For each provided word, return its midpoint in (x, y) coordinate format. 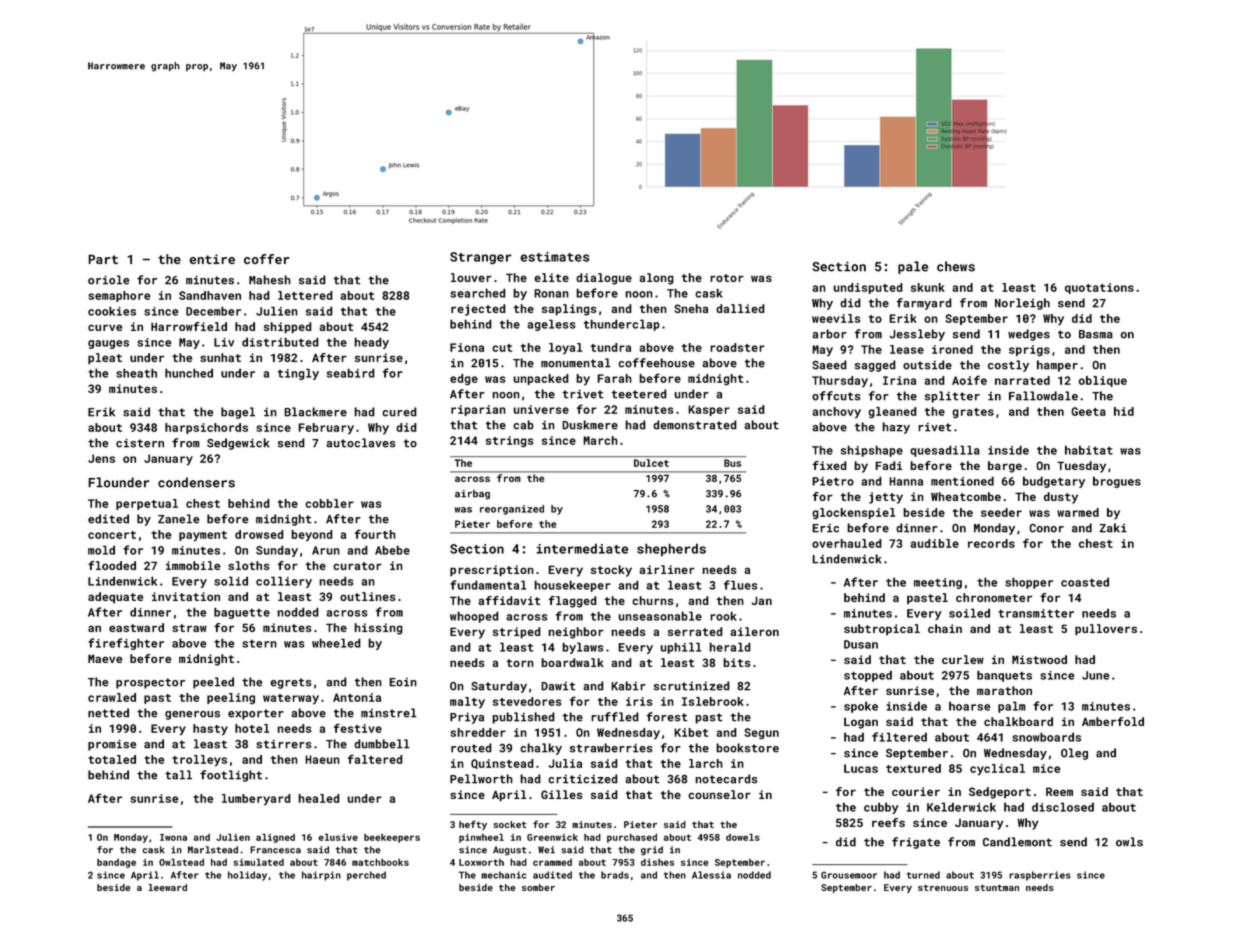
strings (509, 442)
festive (358, 728)
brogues (1117, 482)
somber (538, 887)
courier (916, 791)
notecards (726, 779)
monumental (576, 363)
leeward (168, 887)
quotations (1099, 288)
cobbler (329, 503)
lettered (305, 295)
